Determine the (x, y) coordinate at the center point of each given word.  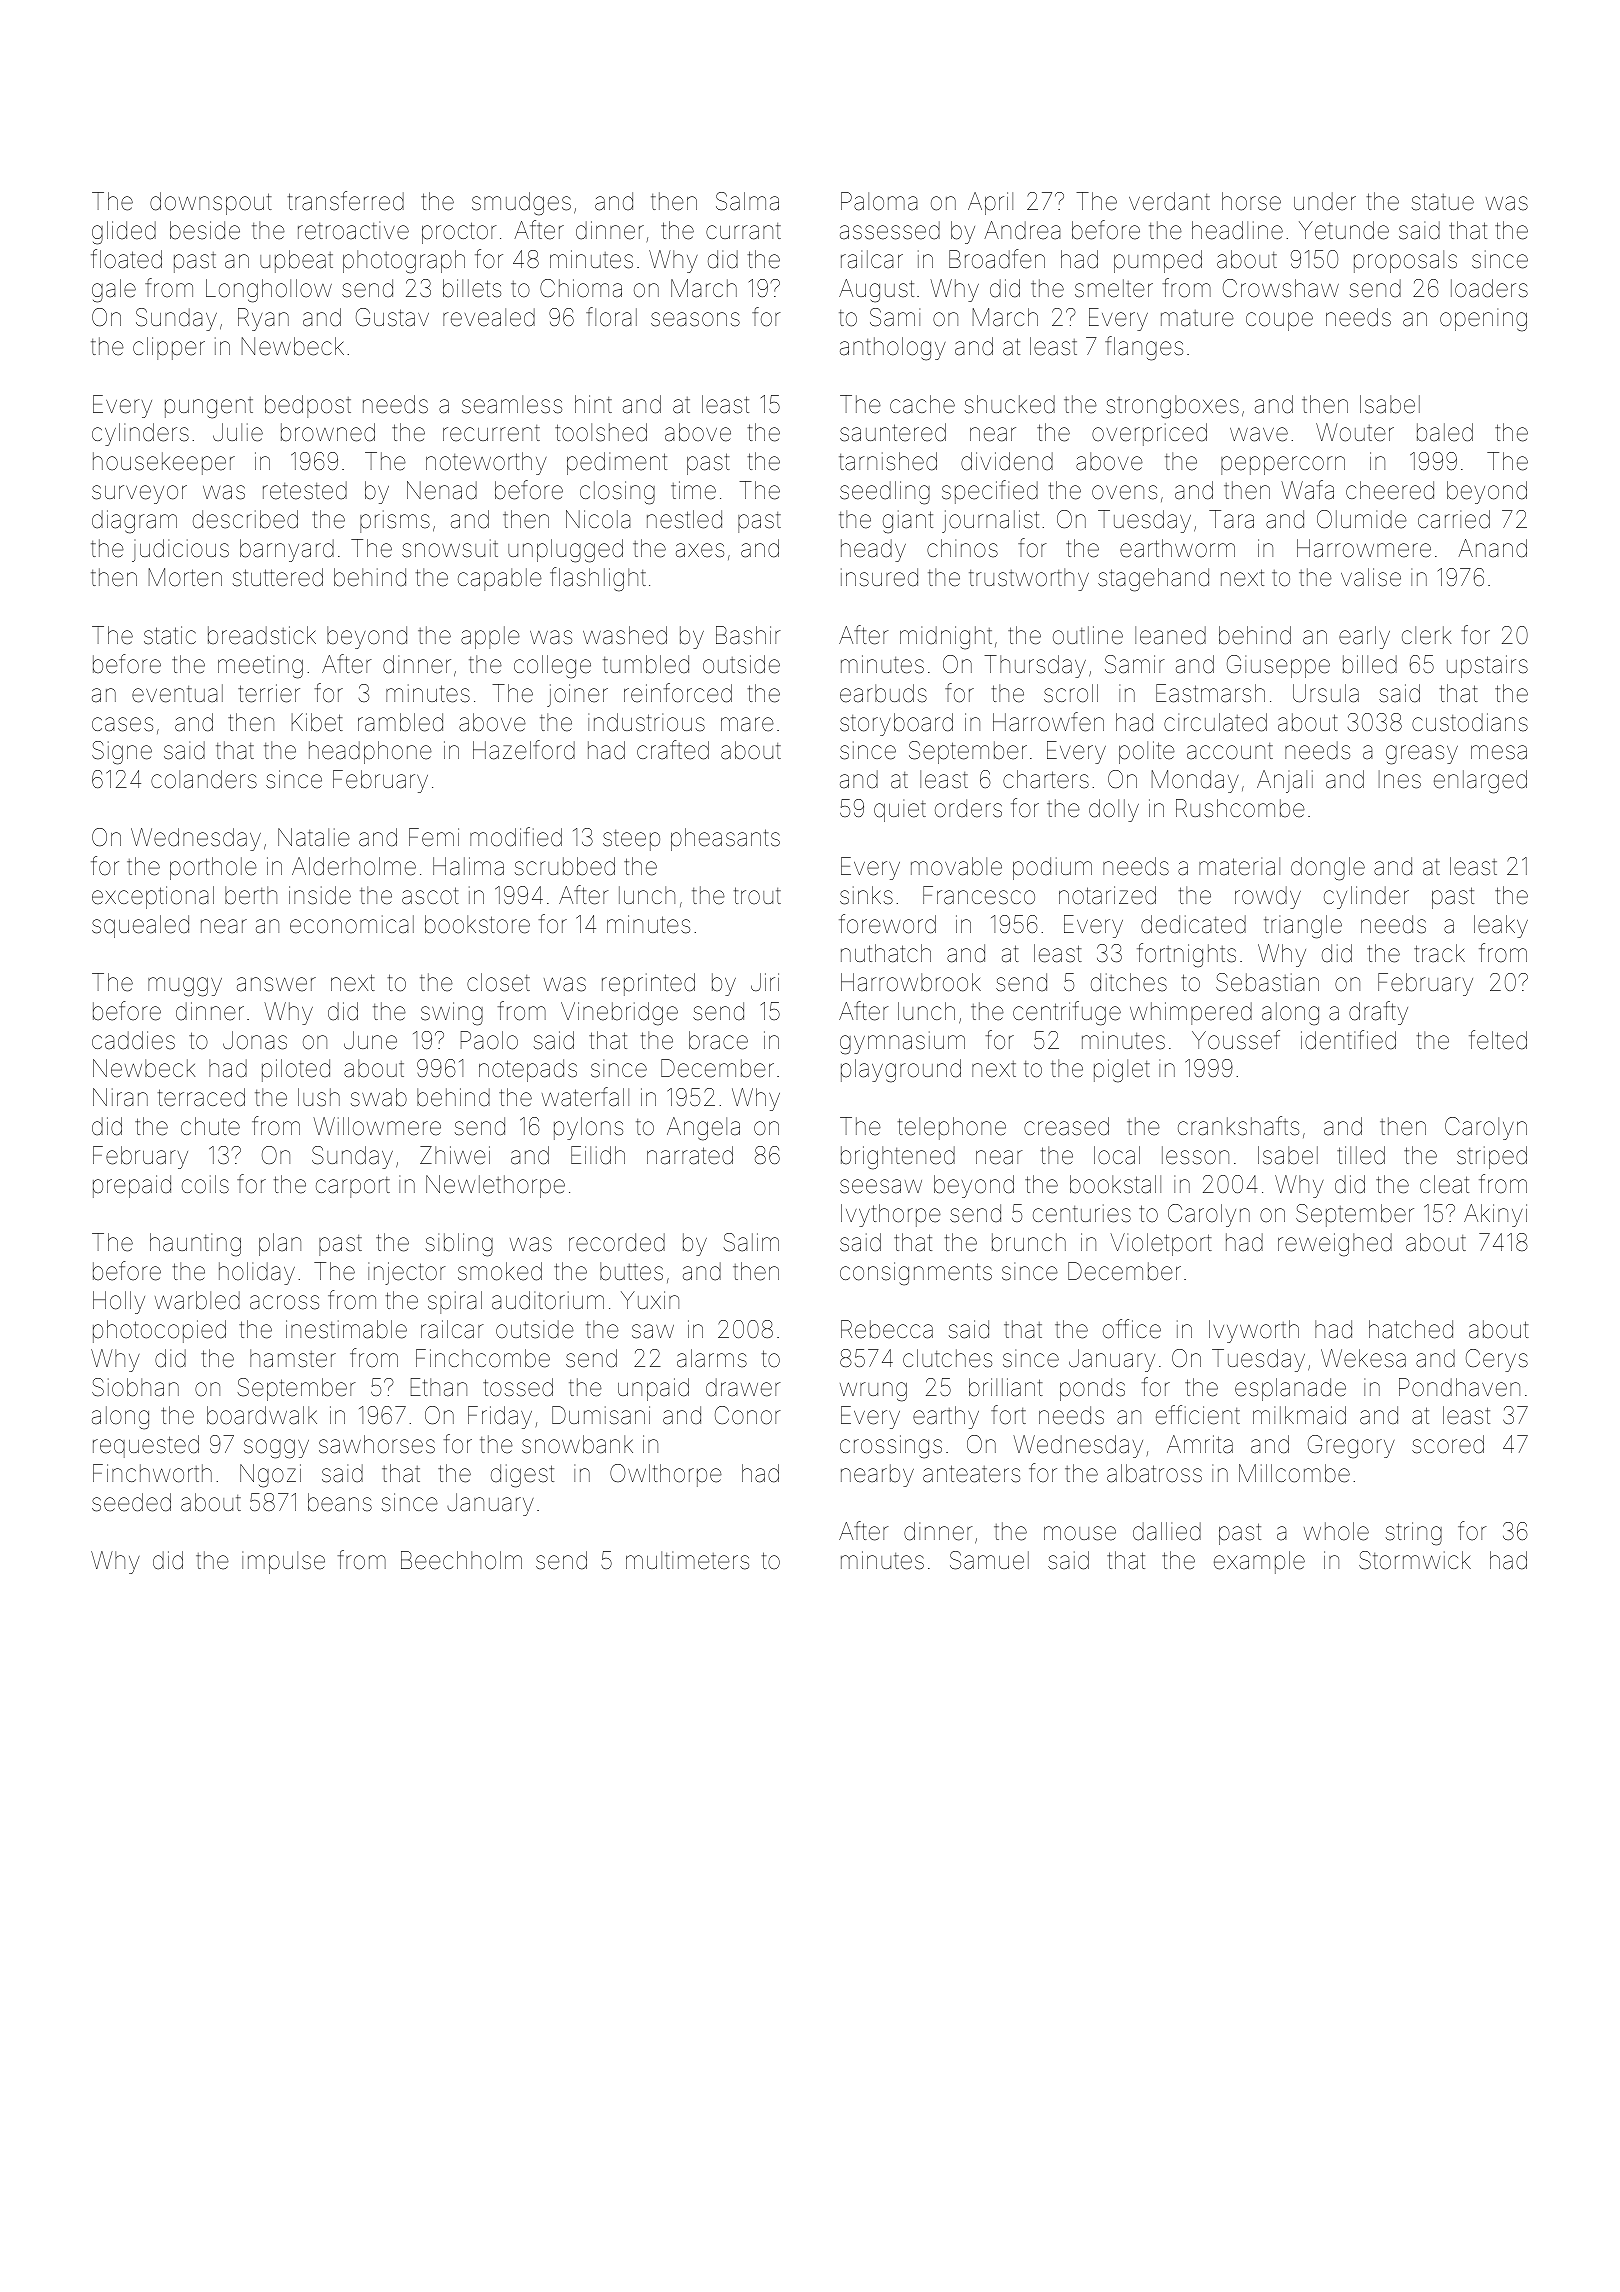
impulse (283, 1562)
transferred (346, 201)
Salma (747, 201)
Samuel (989, 1560)
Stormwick (1415, 1560)
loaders (1489, 288)
